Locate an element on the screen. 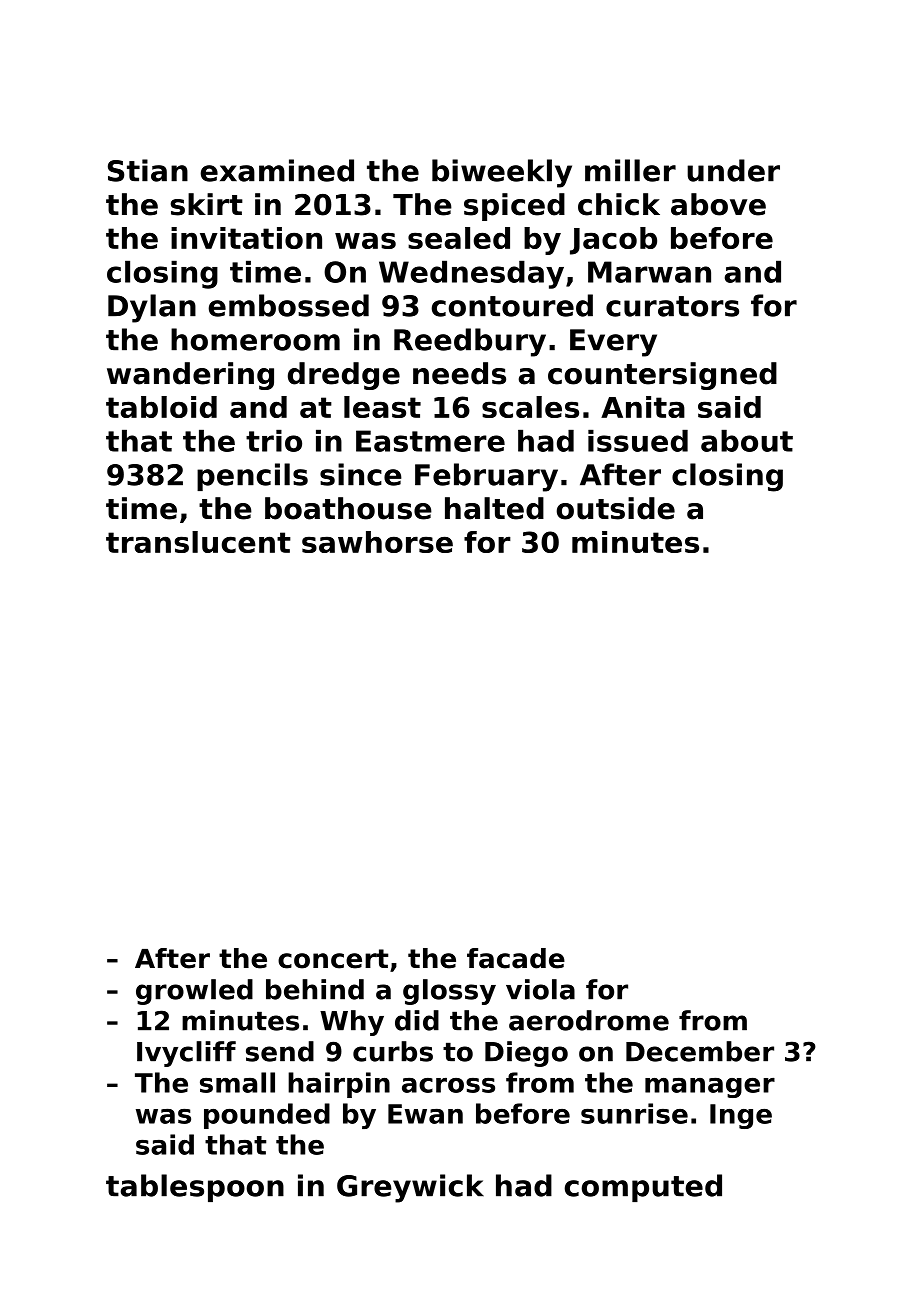 This screenshot has height=1311, width=924. growled is located at coordinates (194, 992).
